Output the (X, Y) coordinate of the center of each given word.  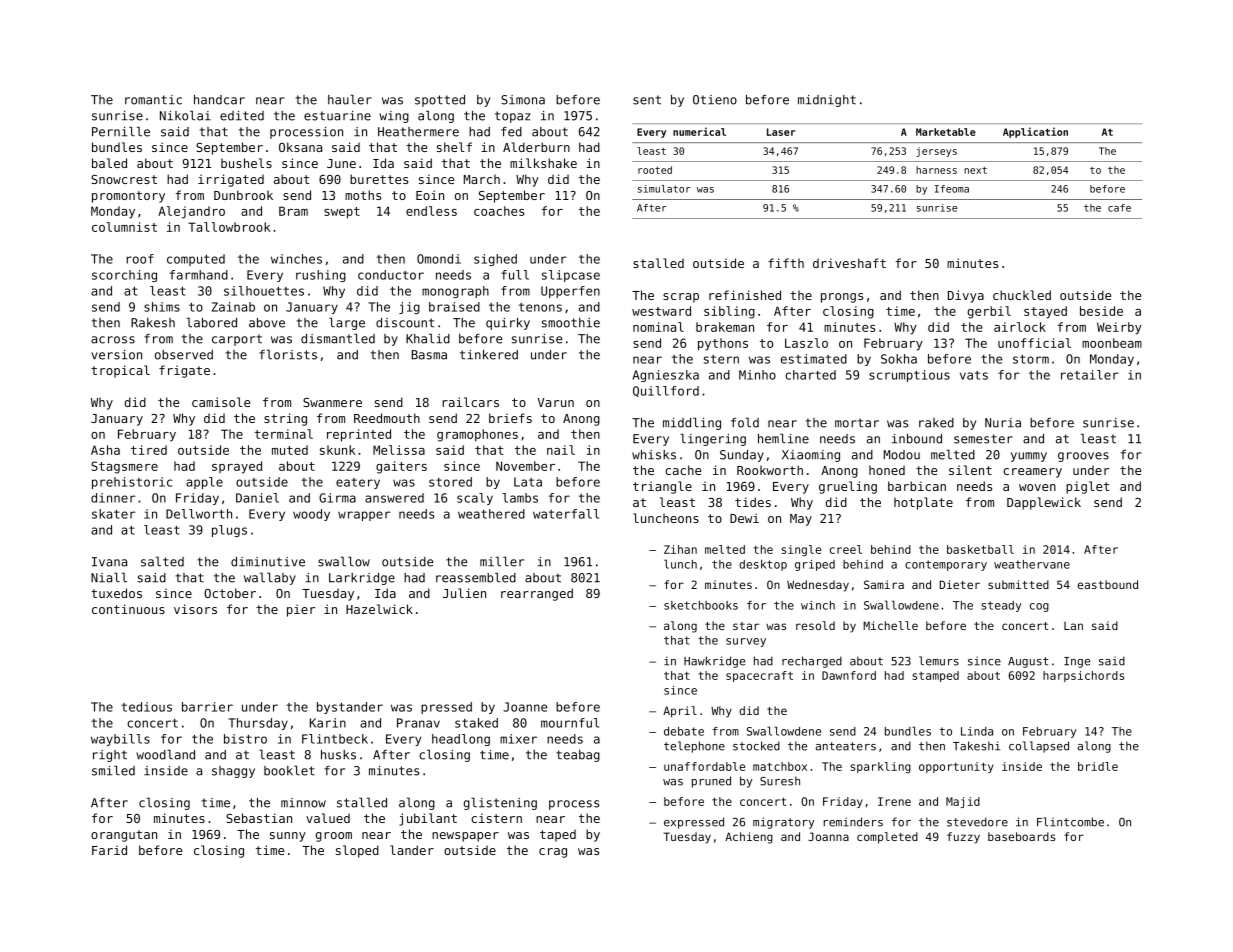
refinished (745, 295)
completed (887, 838)
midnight (827, 101)
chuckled (1022, 295)
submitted (1018, 584)
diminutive (268, 562)
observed (184, 355)
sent (647, 100)
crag (553, 853)
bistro (245, 739)
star (746, 626)
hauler (350, 99)
